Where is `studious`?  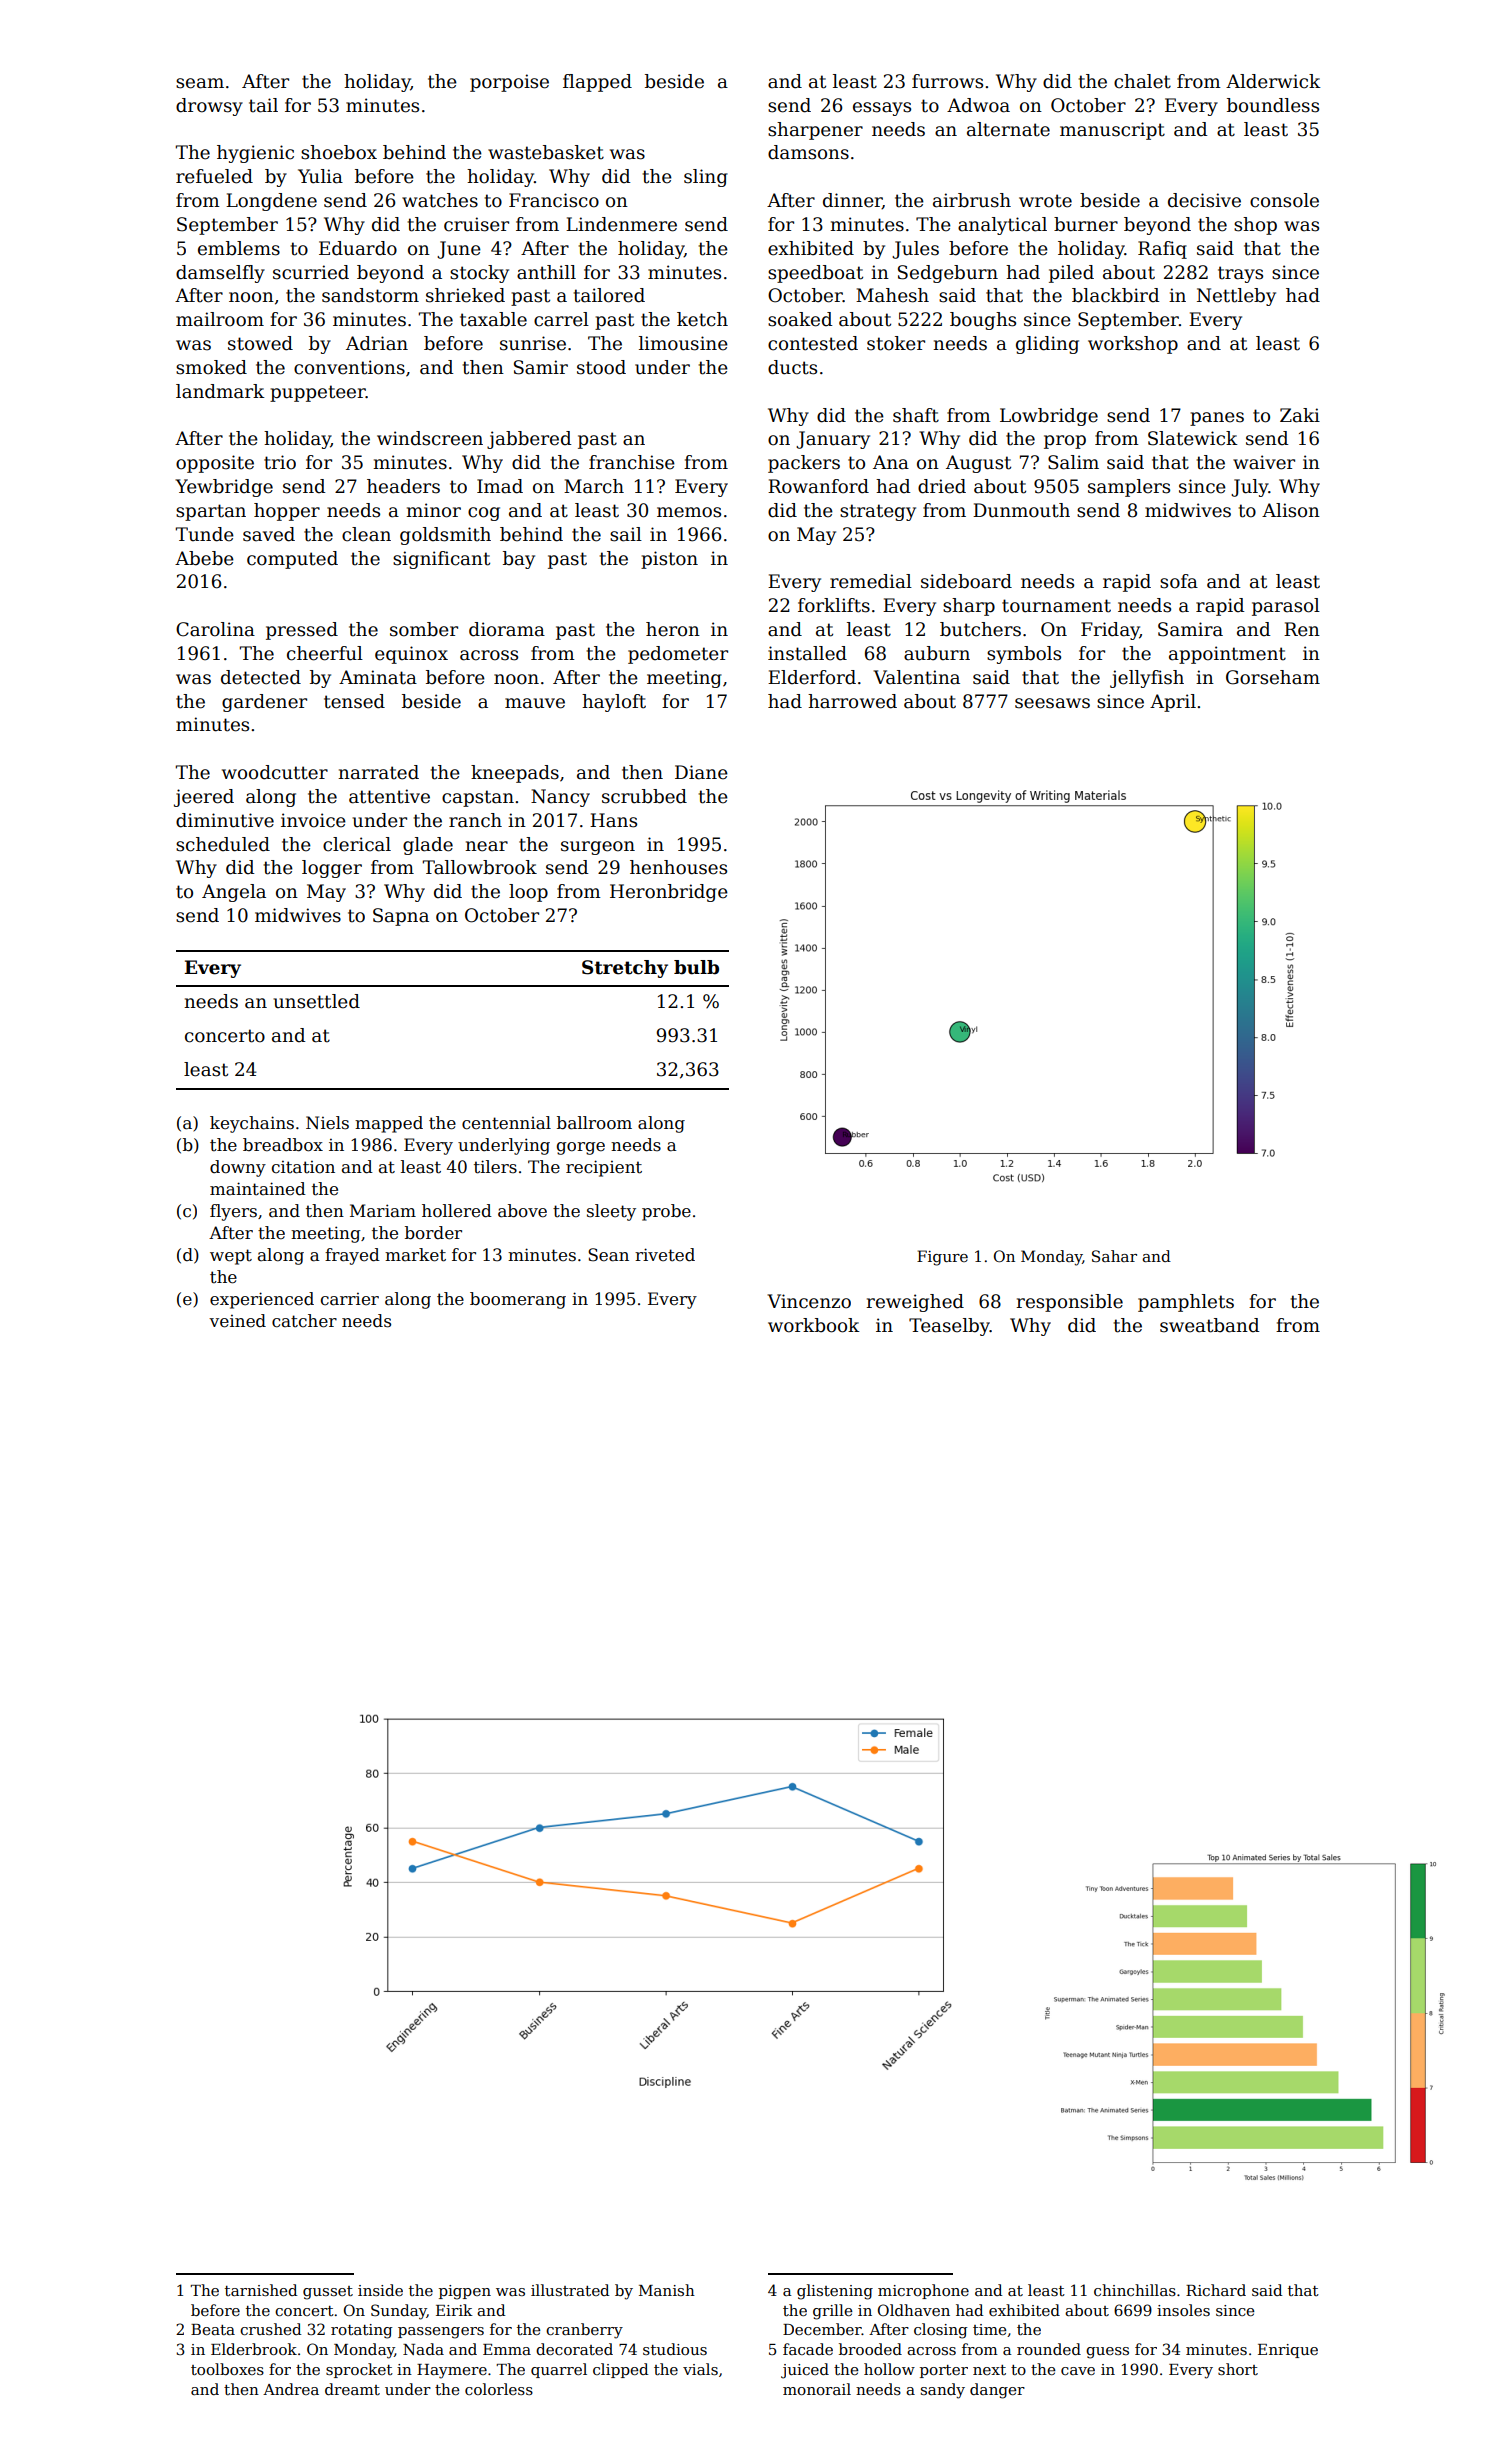 studious is located at coordinates (675, 2349).
